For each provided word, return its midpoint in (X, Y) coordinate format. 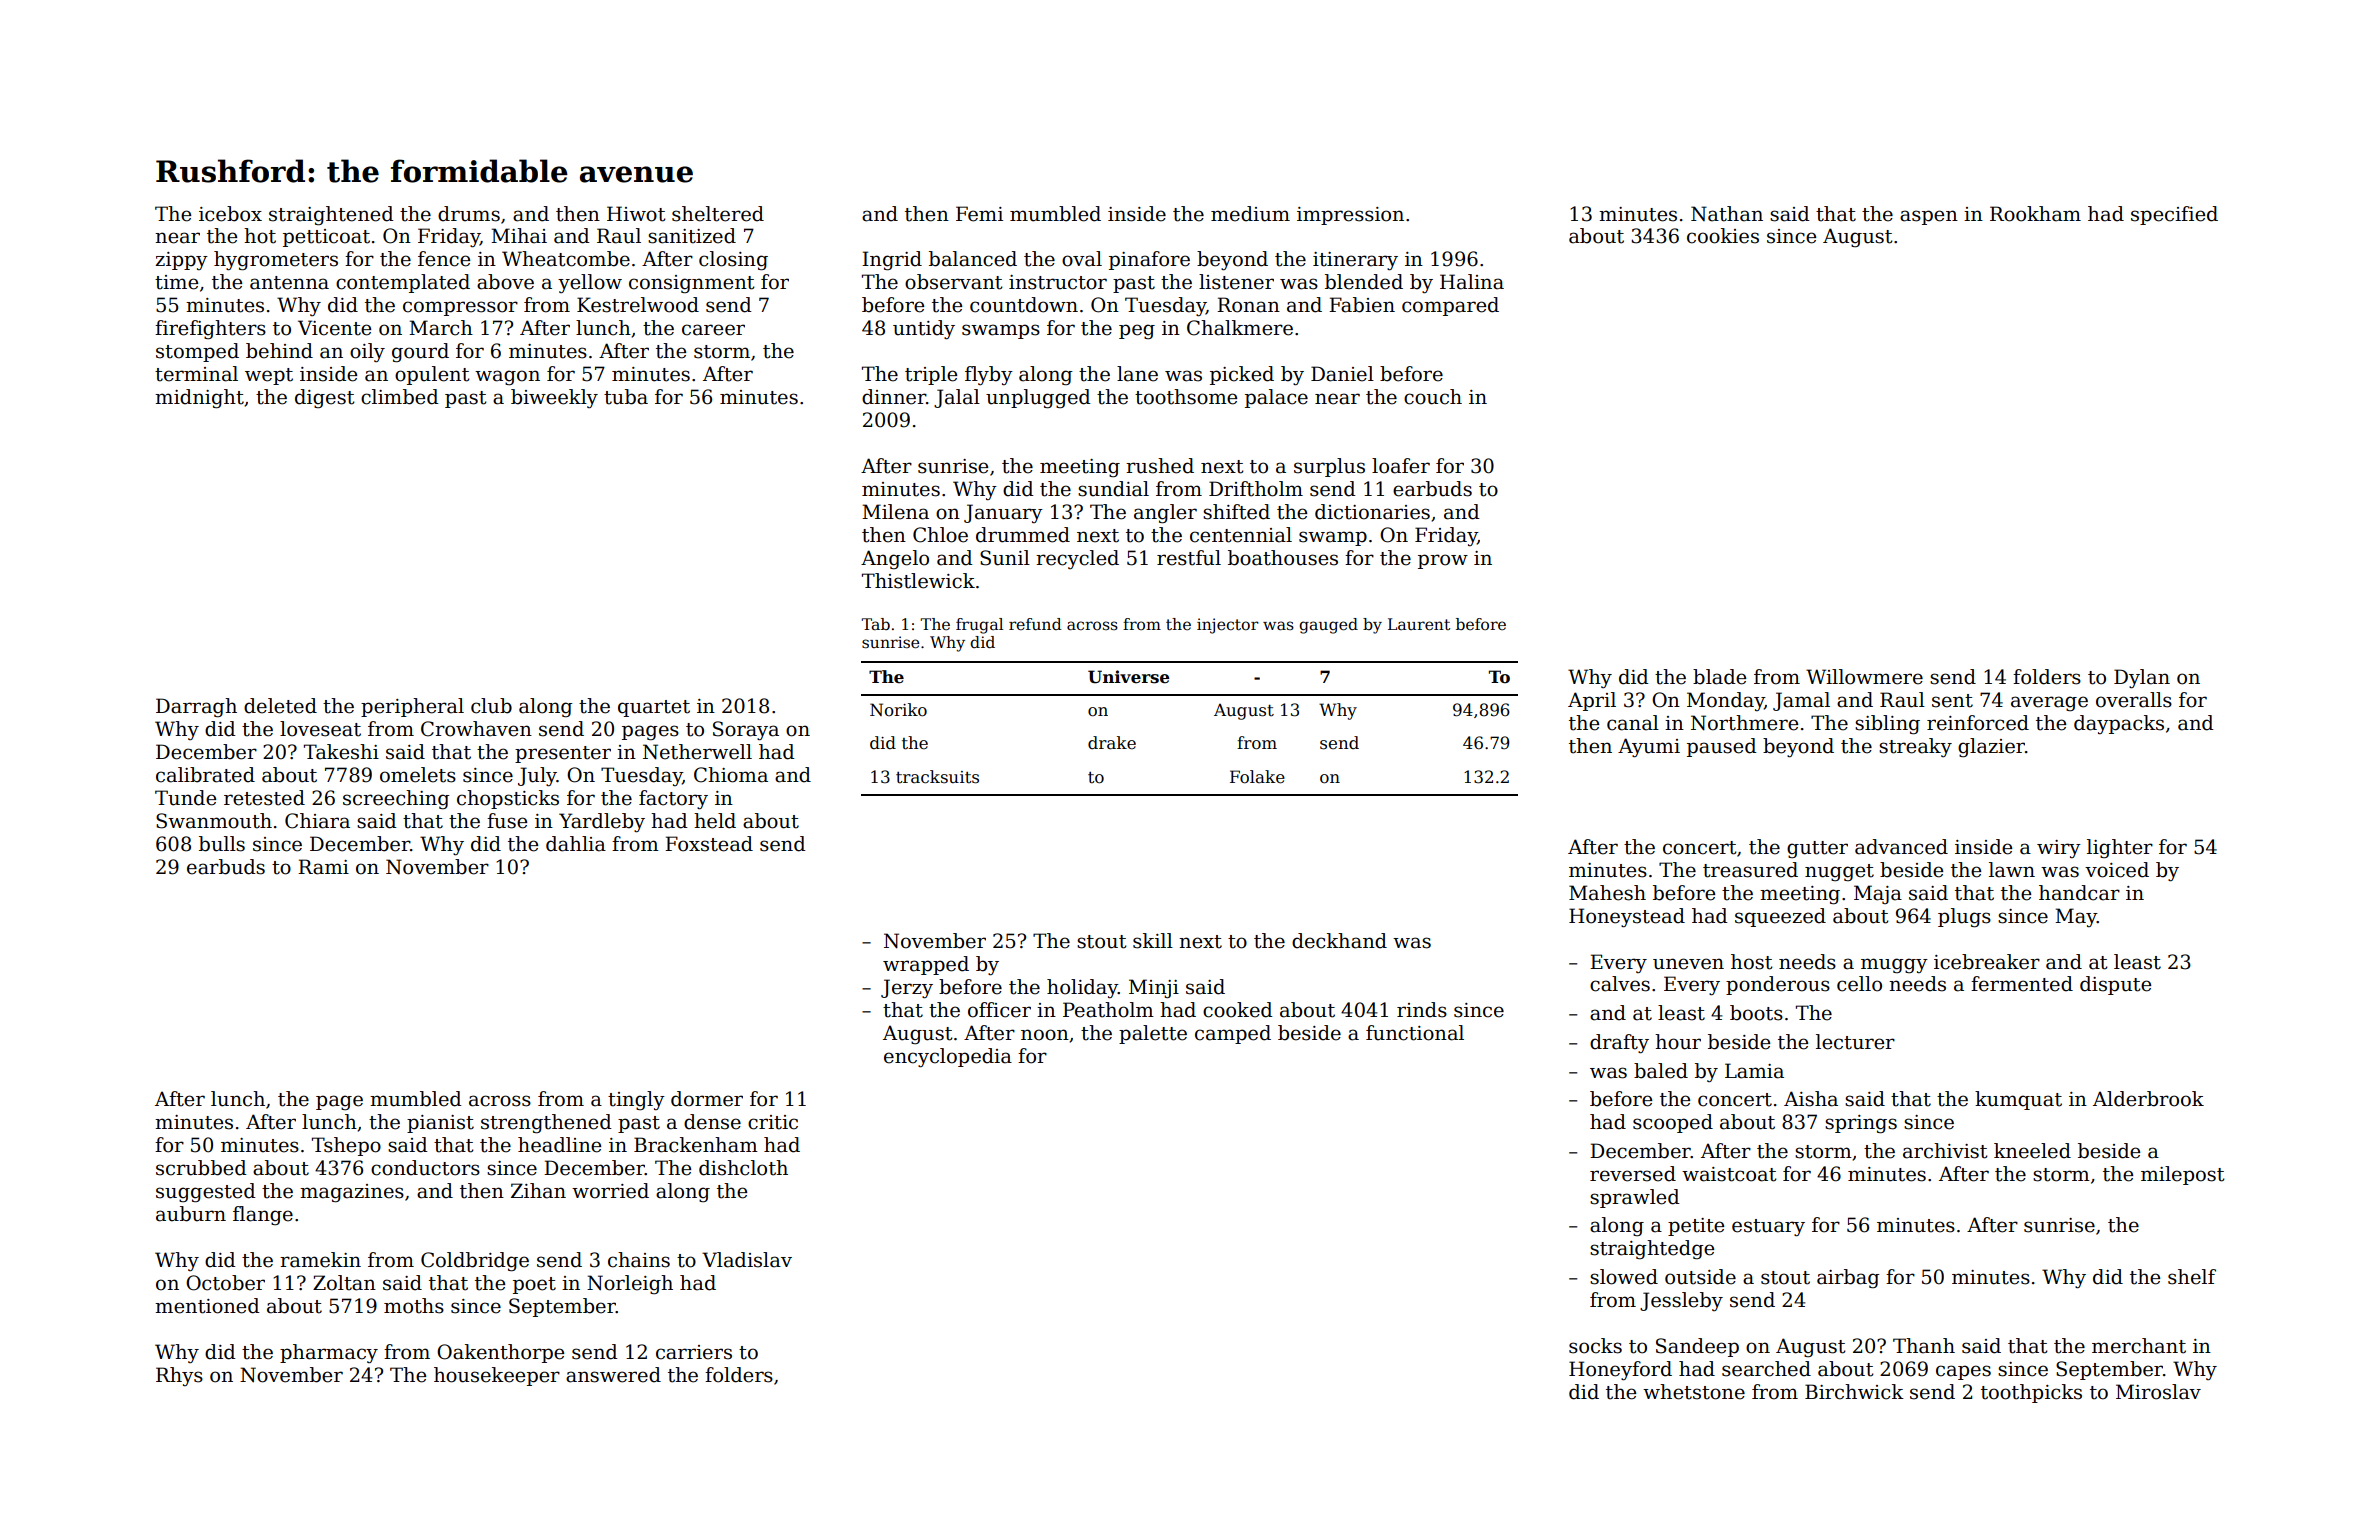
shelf (2192, 1277)
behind (279, 351)
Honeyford (1620, 1371)
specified (2174, 215)
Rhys (179, 1376)
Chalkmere (1240, 328)
